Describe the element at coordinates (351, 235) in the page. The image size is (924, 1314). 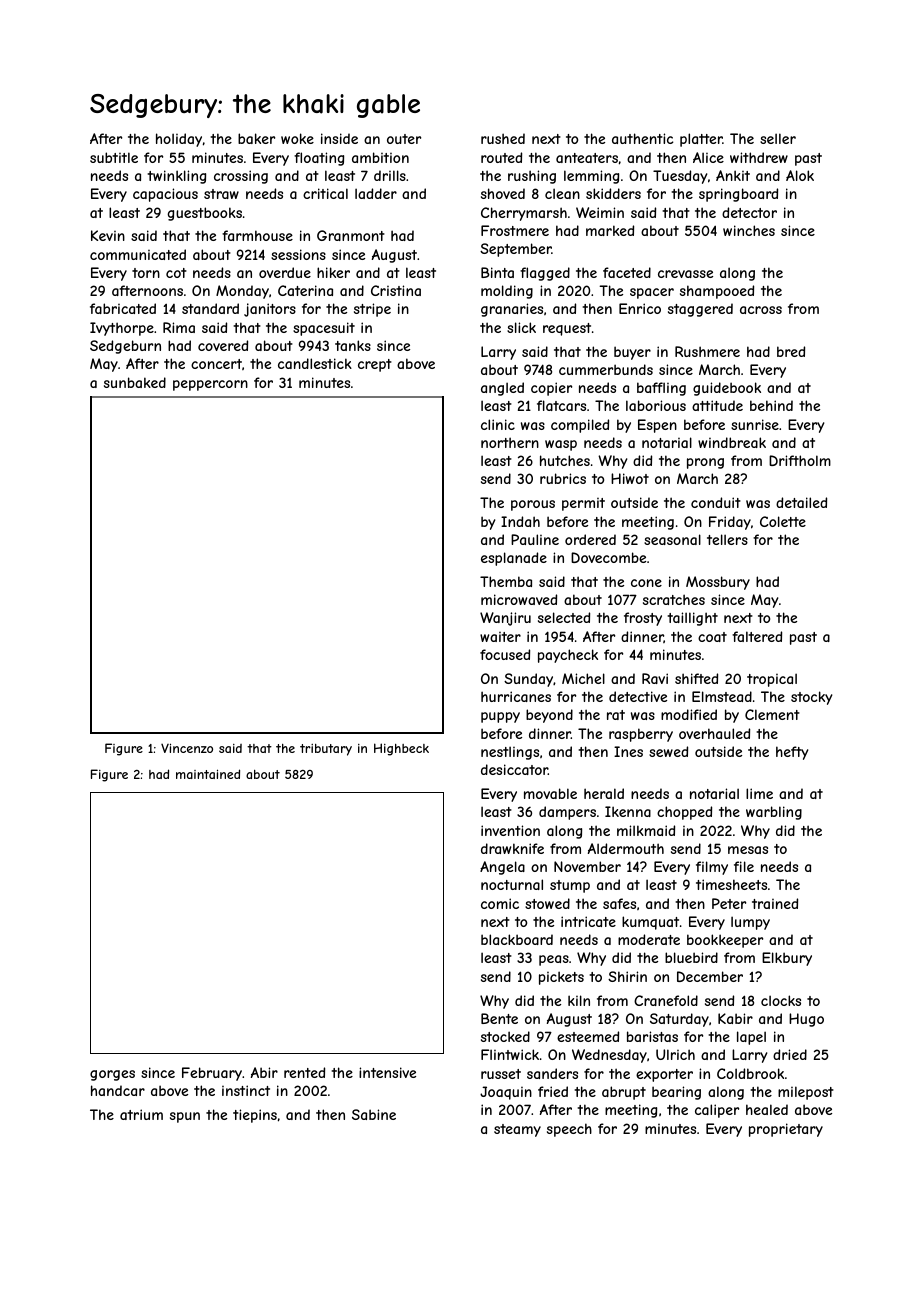
I see `Granmont` at that location.
